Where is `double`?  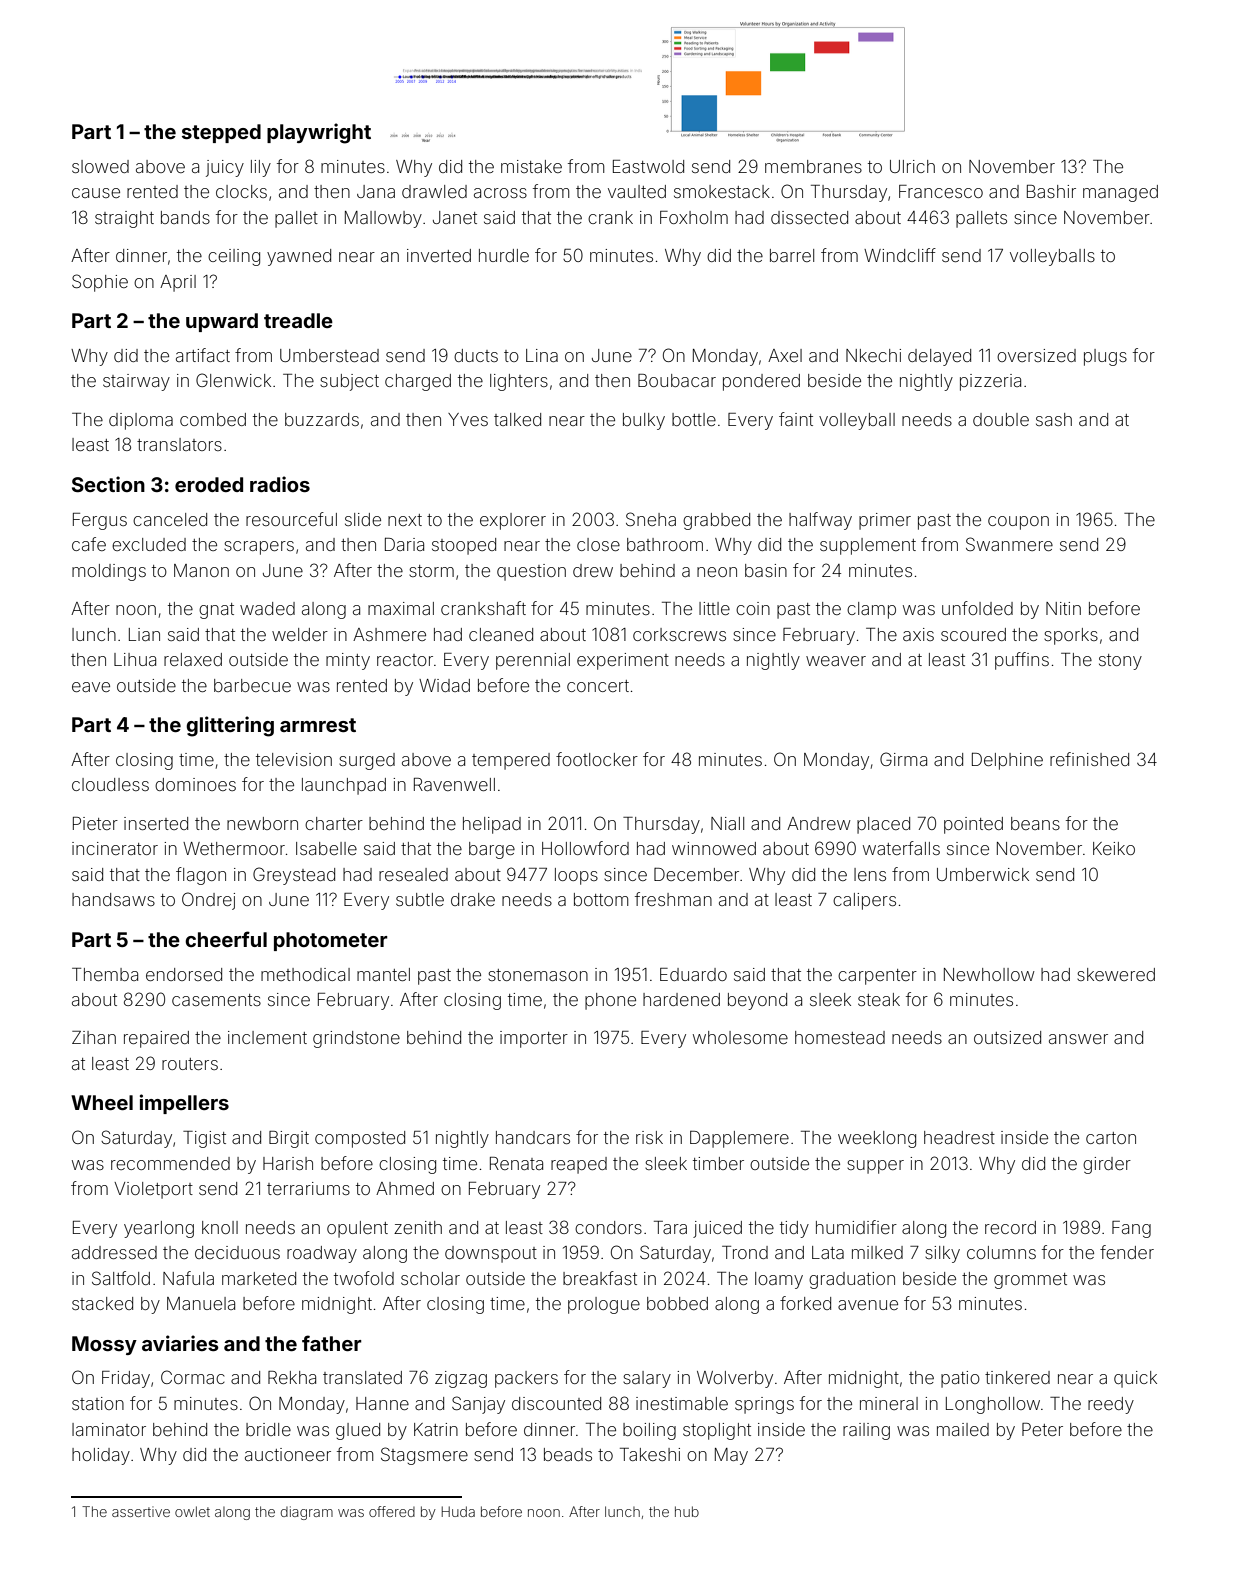
double is located at coordinates (1001, 419).
